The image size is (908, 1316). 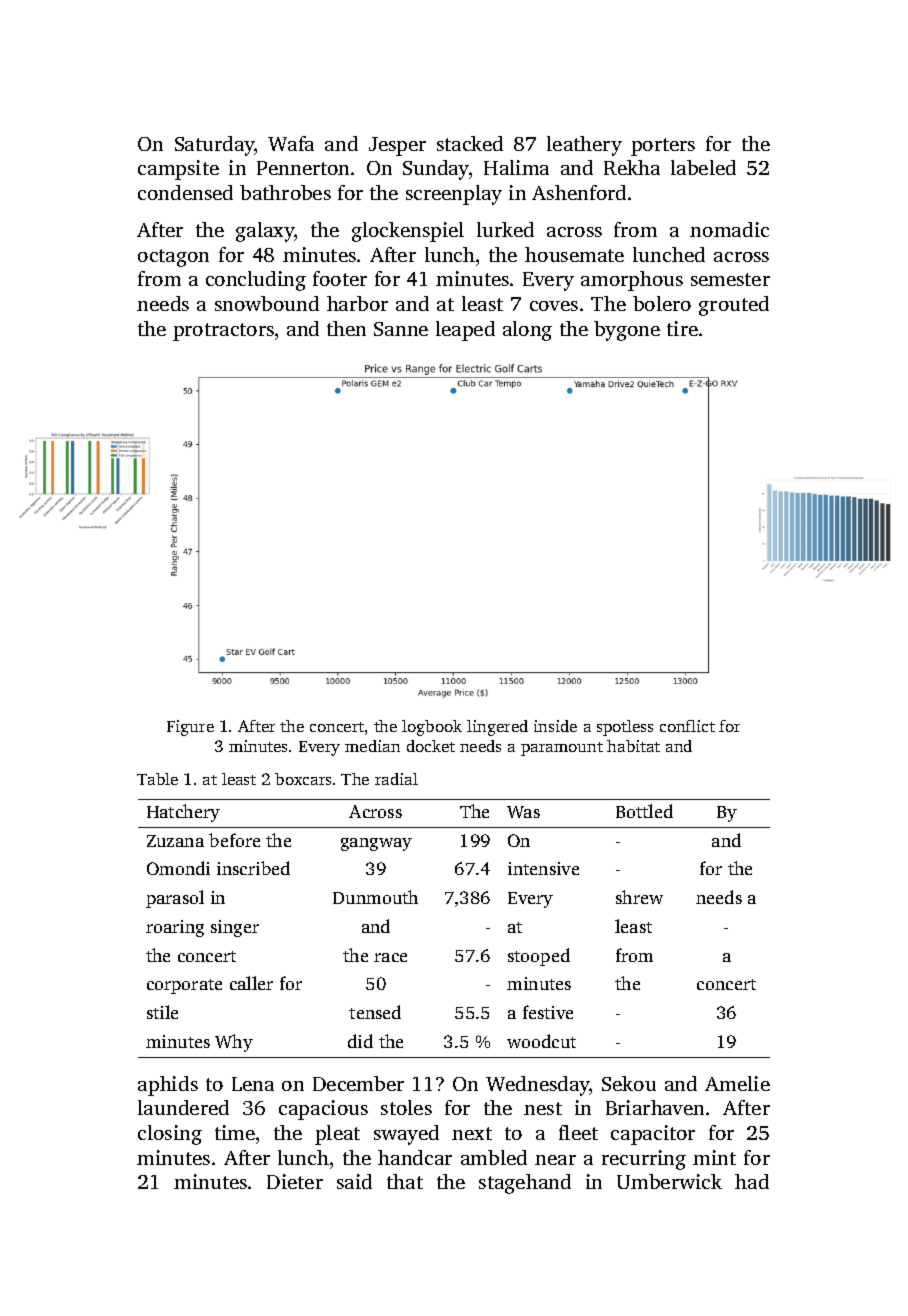 What do you see at coordinates (539, 957) in the screenshot?
I see `stooped` at bounding box center [539, 957].
